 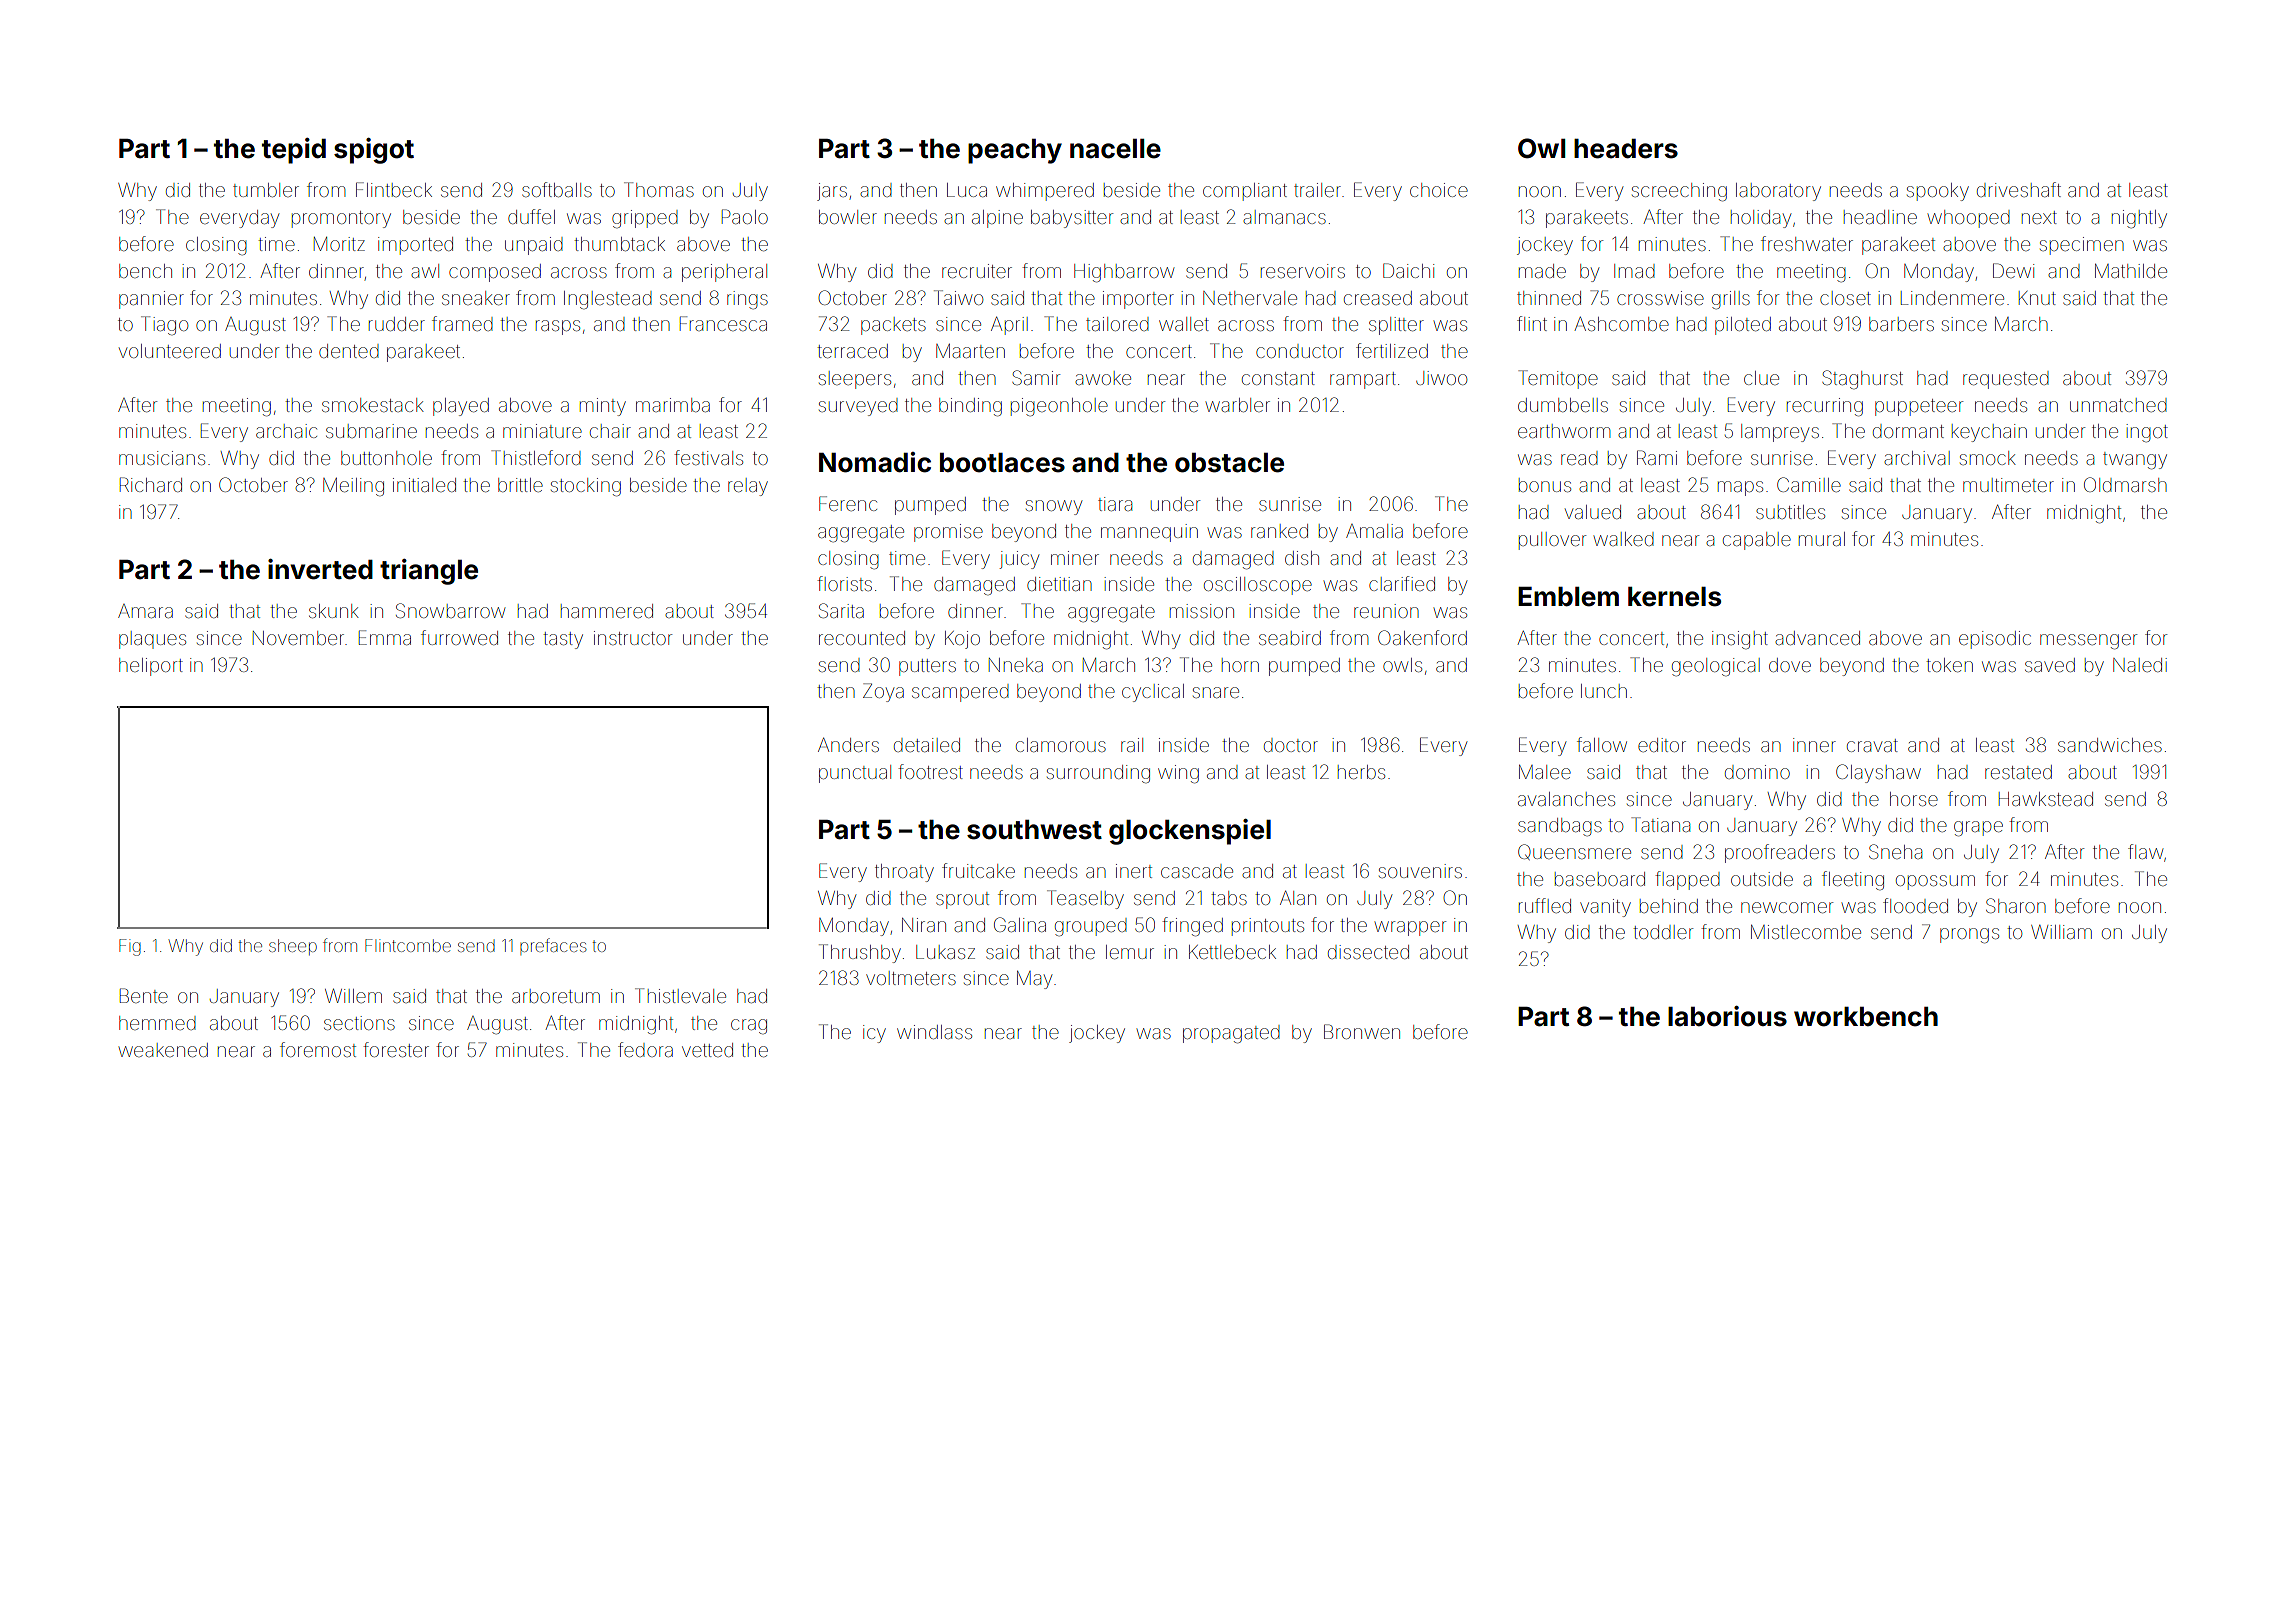 What do you see at coordinates (1231, 1034) in the document?
I see `propagated` at bounding box center [1231, 1034].
